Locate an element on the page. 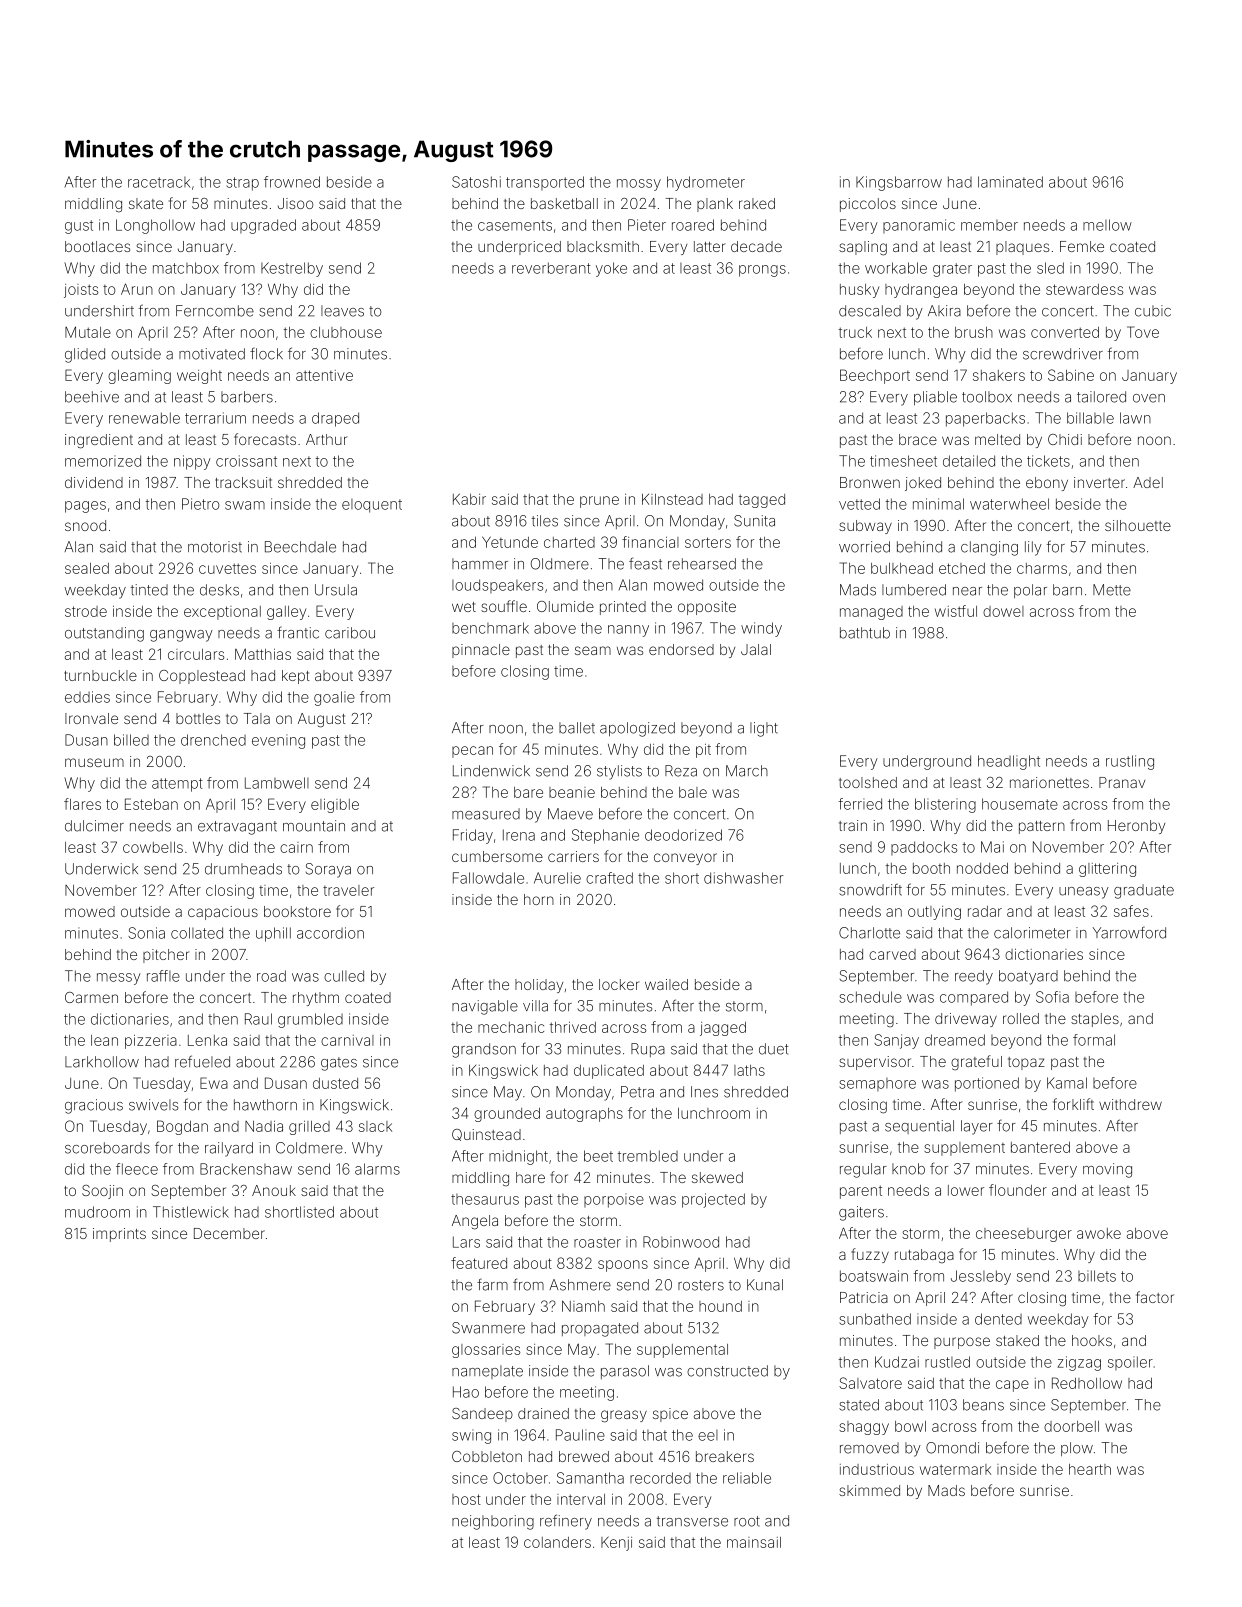 The image size is (1242, 1607). hearth is located at coordinates (1090, 1469).
